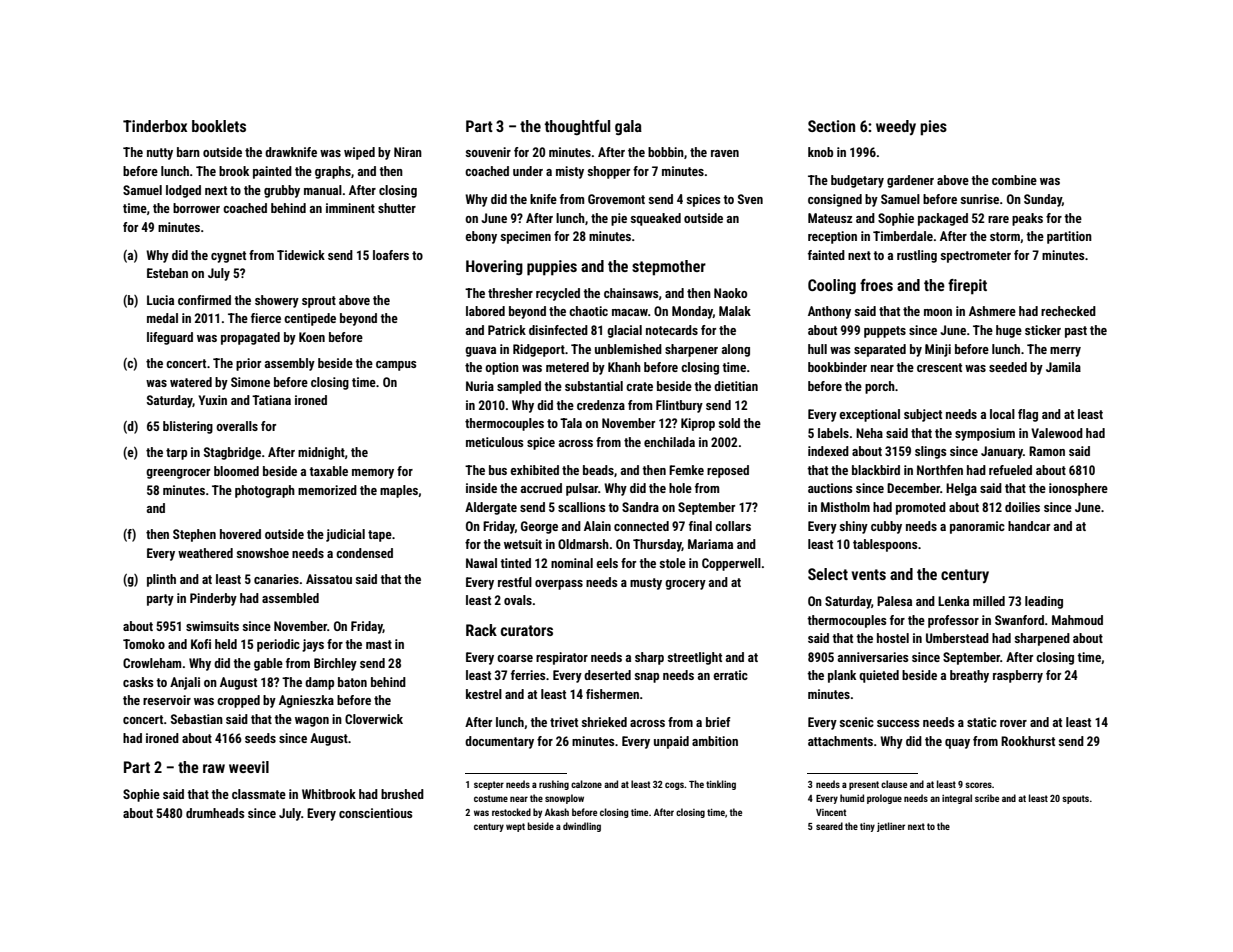 Image resolution: width=1233 pixels, height=952 pixels. Describe the element at coordinates (259, 794) in the screenshot. I see `classmate` at that location.
